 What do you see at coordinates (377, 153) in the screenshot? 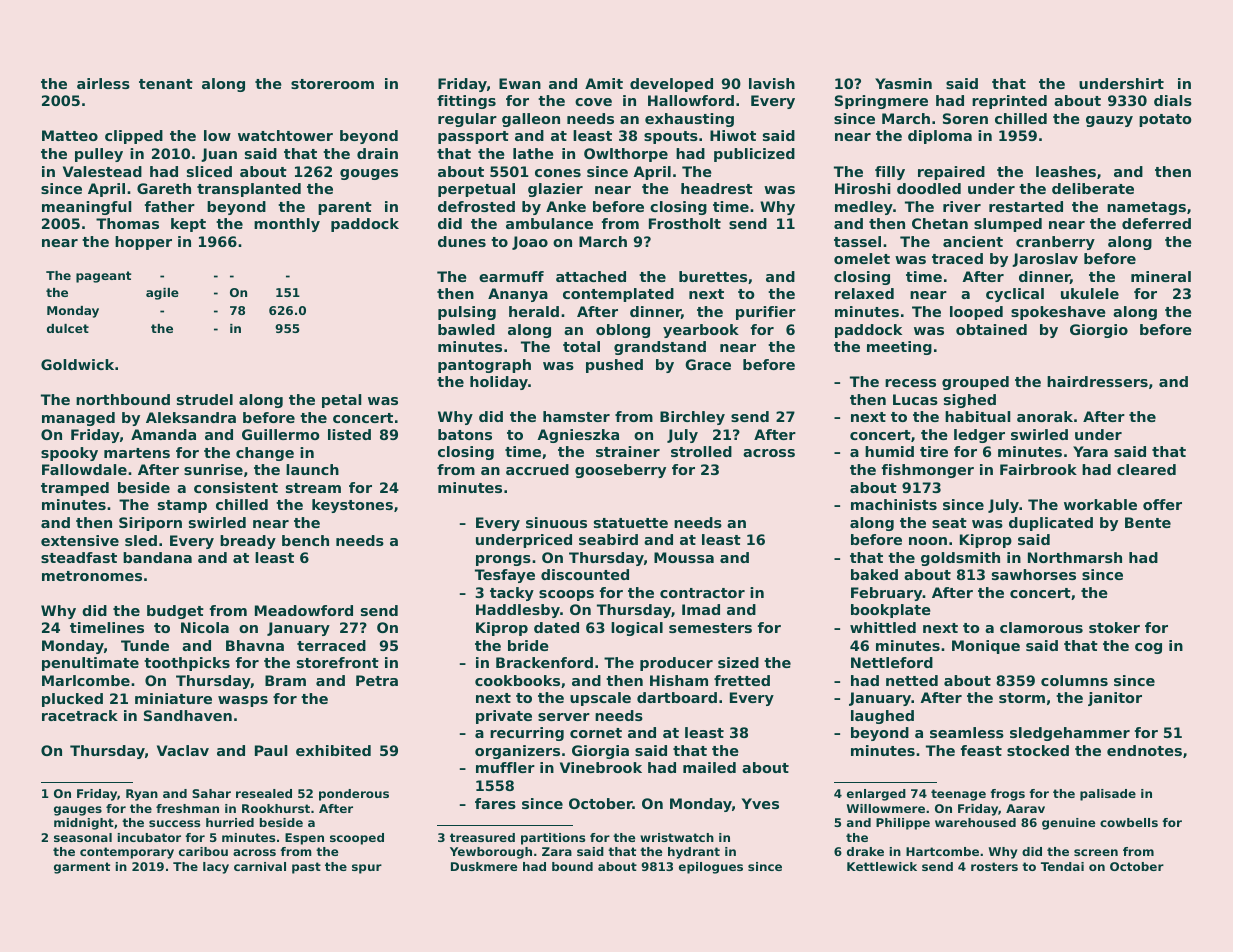
I see `drain` at bounding box center [377, 153].
